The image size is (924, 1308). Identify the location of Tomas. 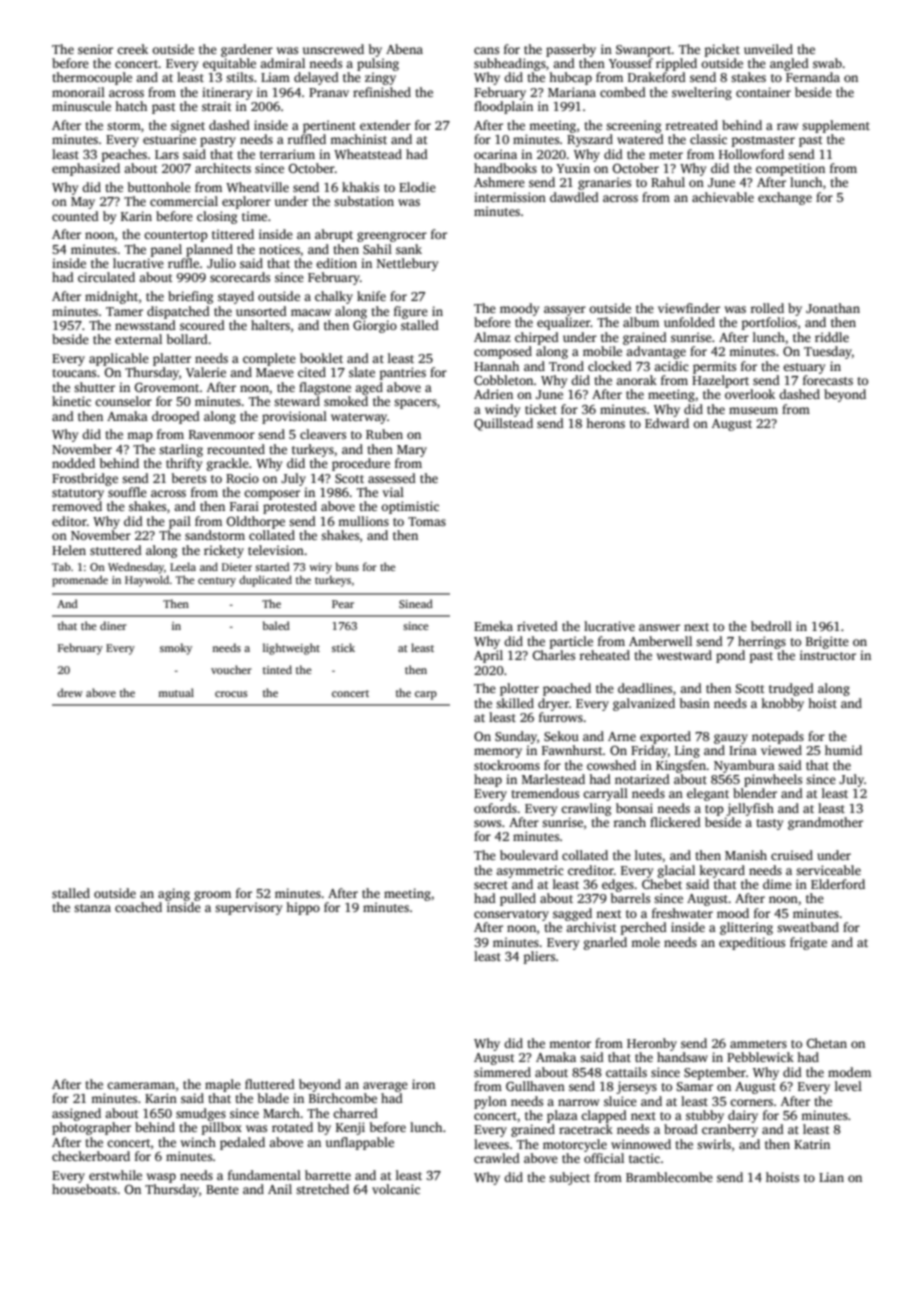
(427, 521).
